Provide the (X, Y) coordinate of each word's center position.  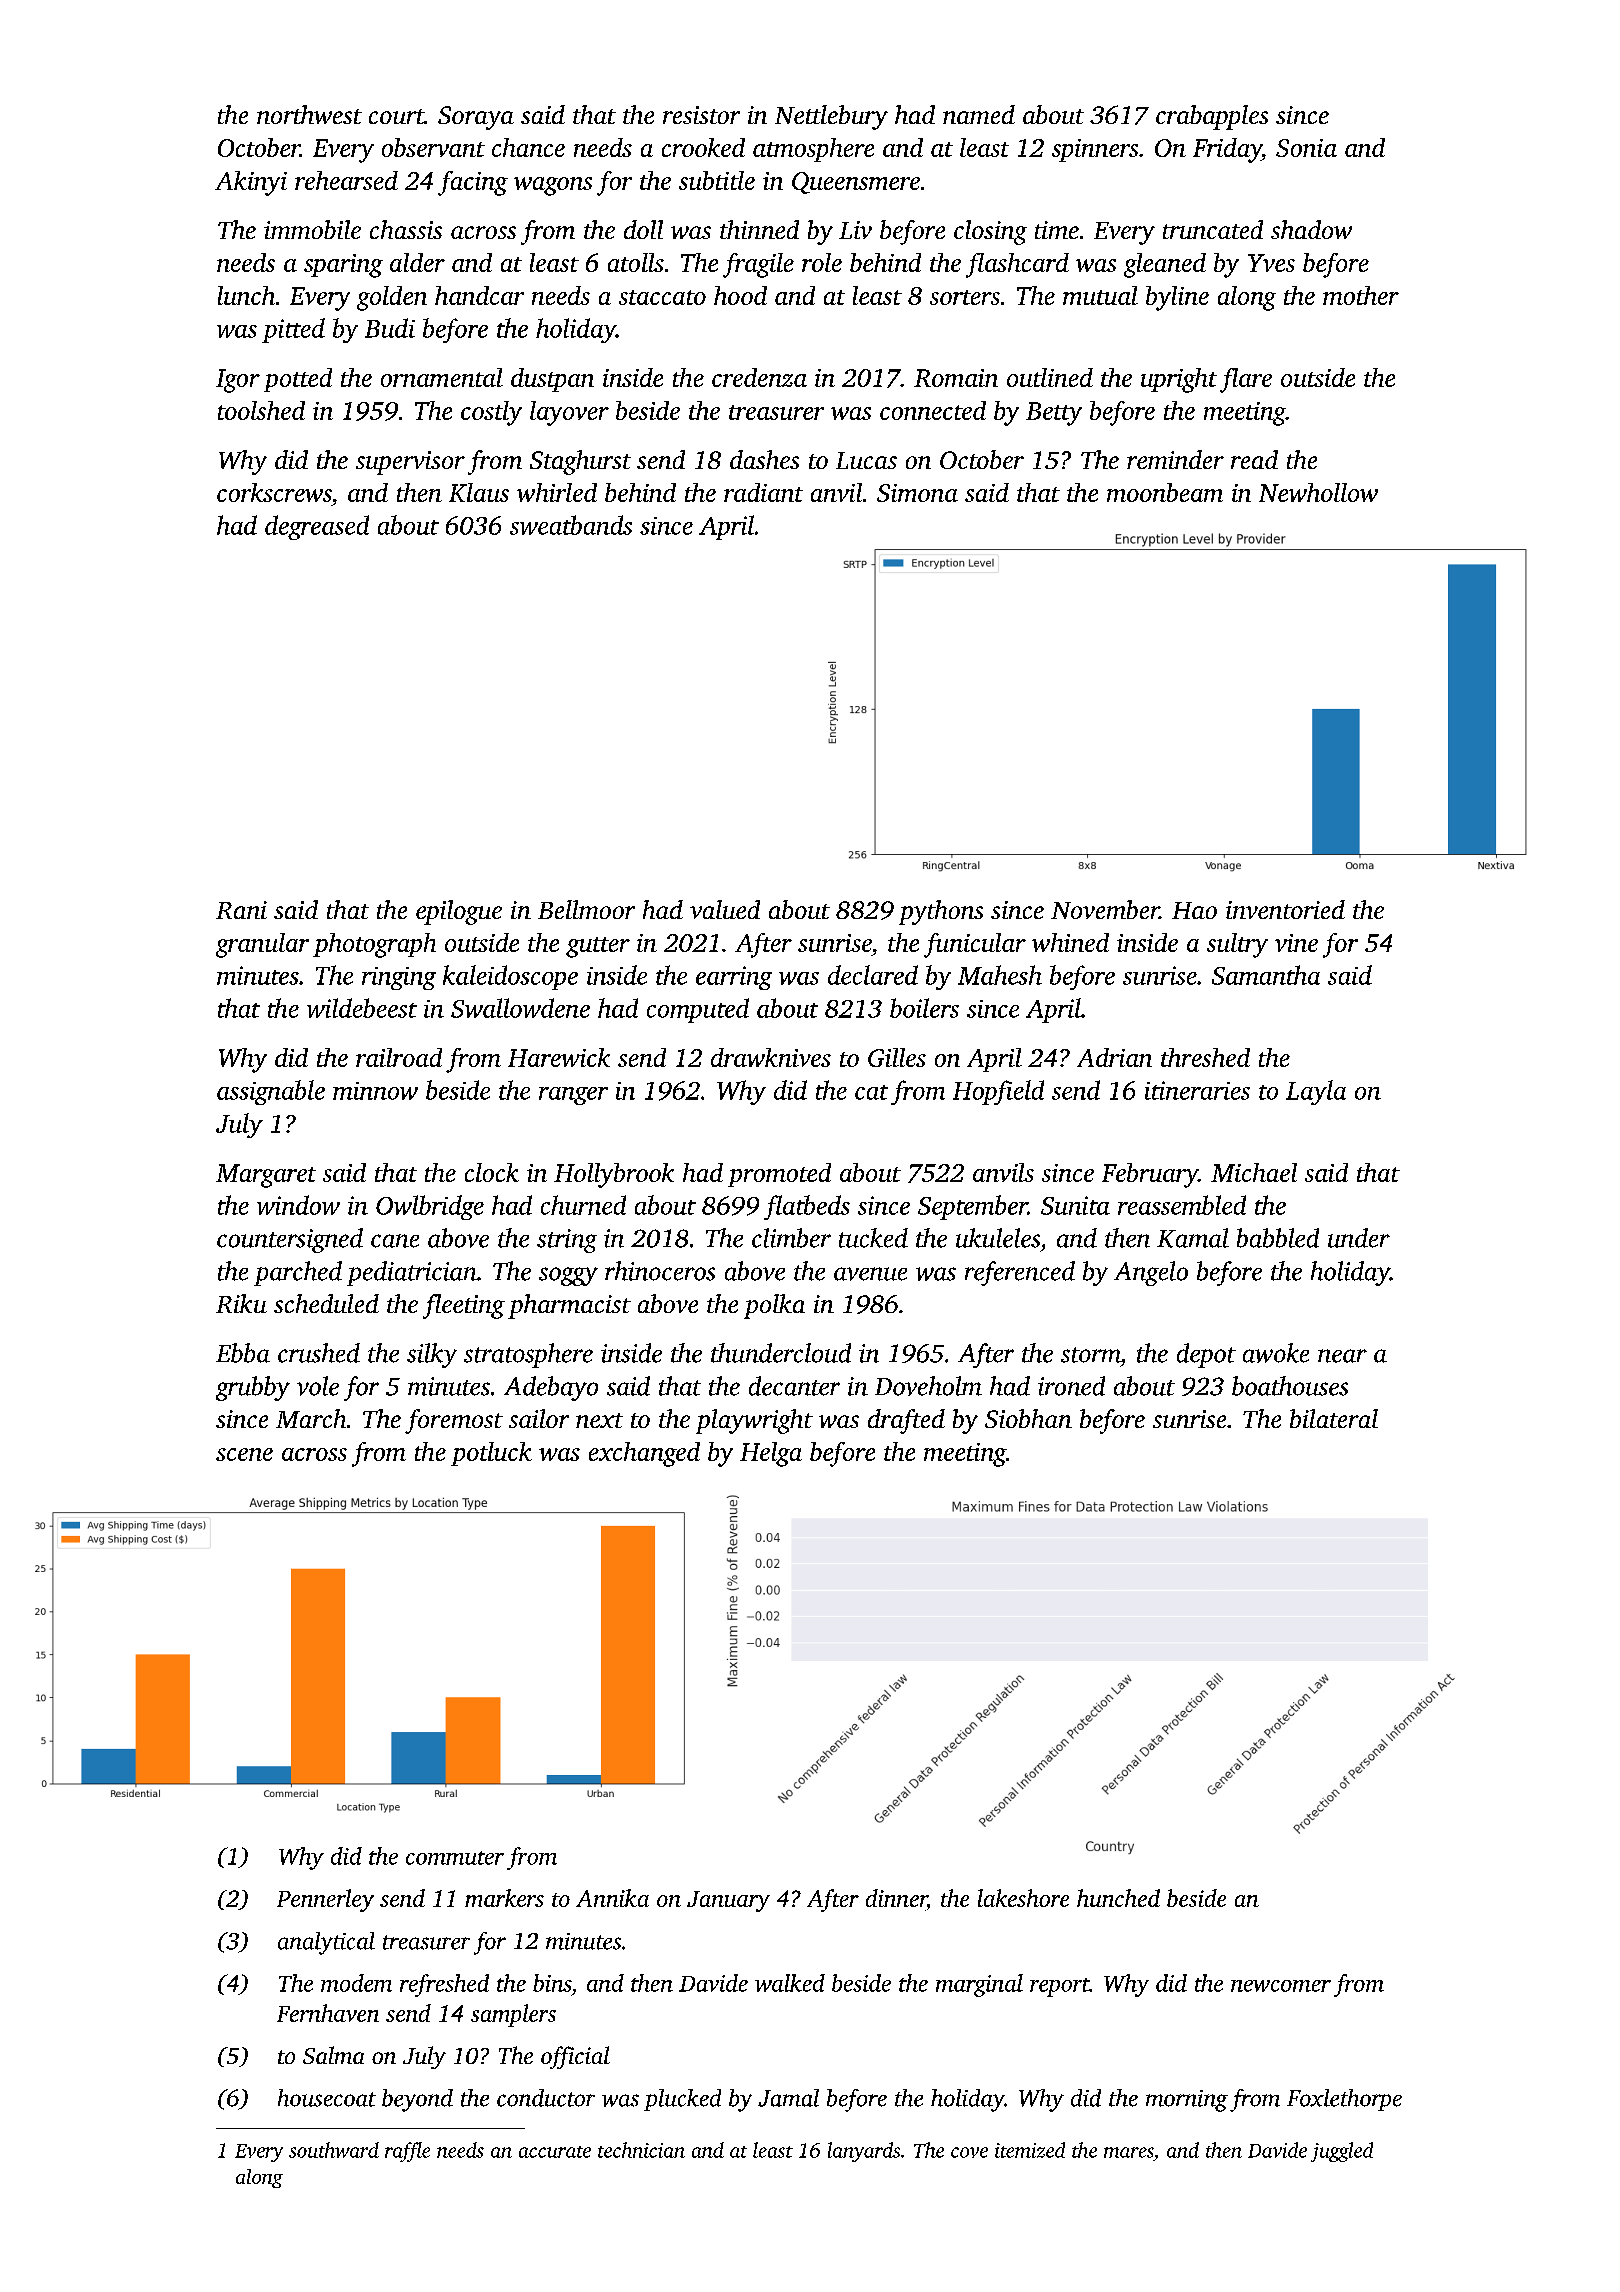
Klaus (479, 492)
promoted (779, 1175)
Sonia (1306, 148)
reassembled (1182, 1205)
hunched (1118, 1898)
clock (492, 1172)
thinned (759, 229)
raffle (407, 2152)
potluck (491, 1454)
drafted (906, 1421)
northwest (309, 114)
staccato (662, 297)
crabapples (1212, 117)
